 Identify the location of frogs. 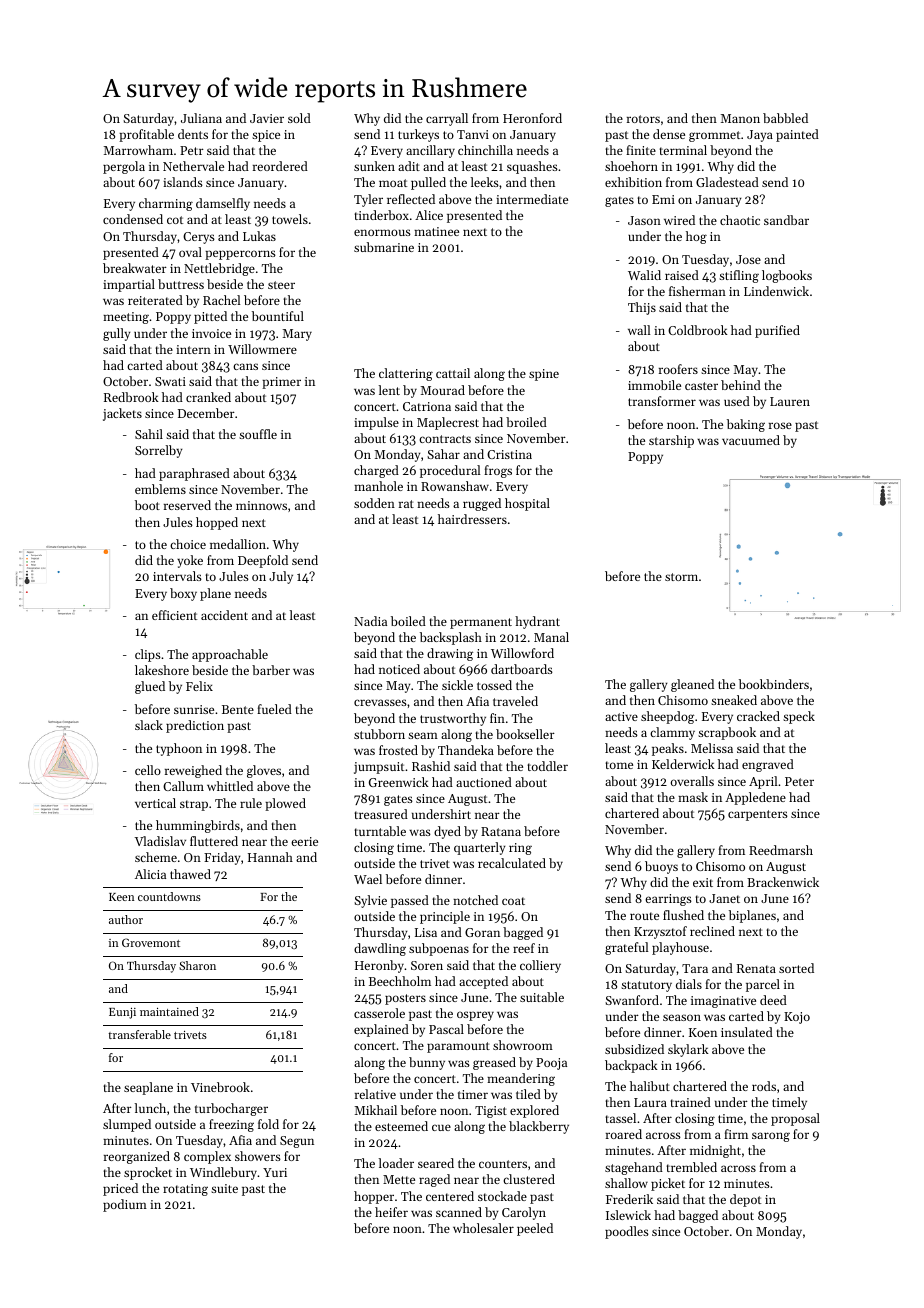
(498, 471).
